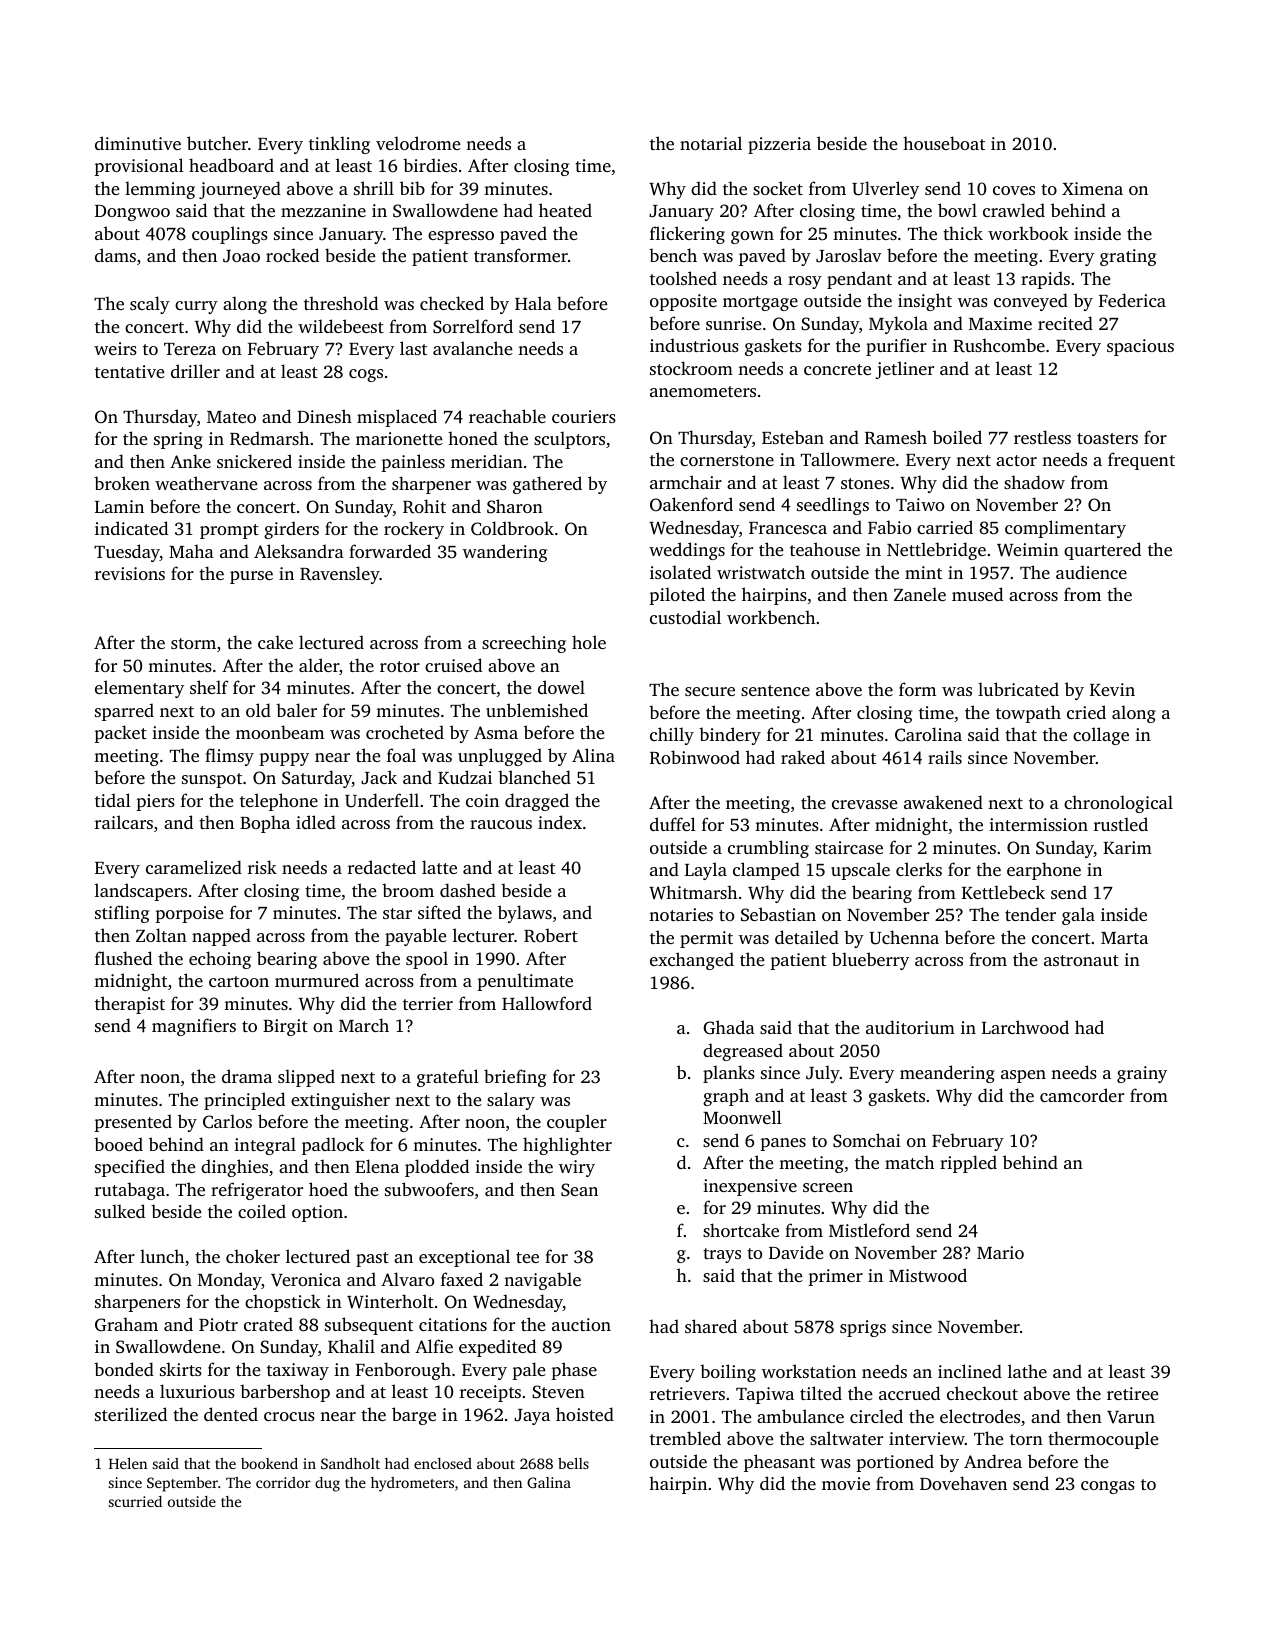 Image resolution: width=1270 pixels, height=1644 pixels. I want to click on lathe, so click(1027, 1371).
